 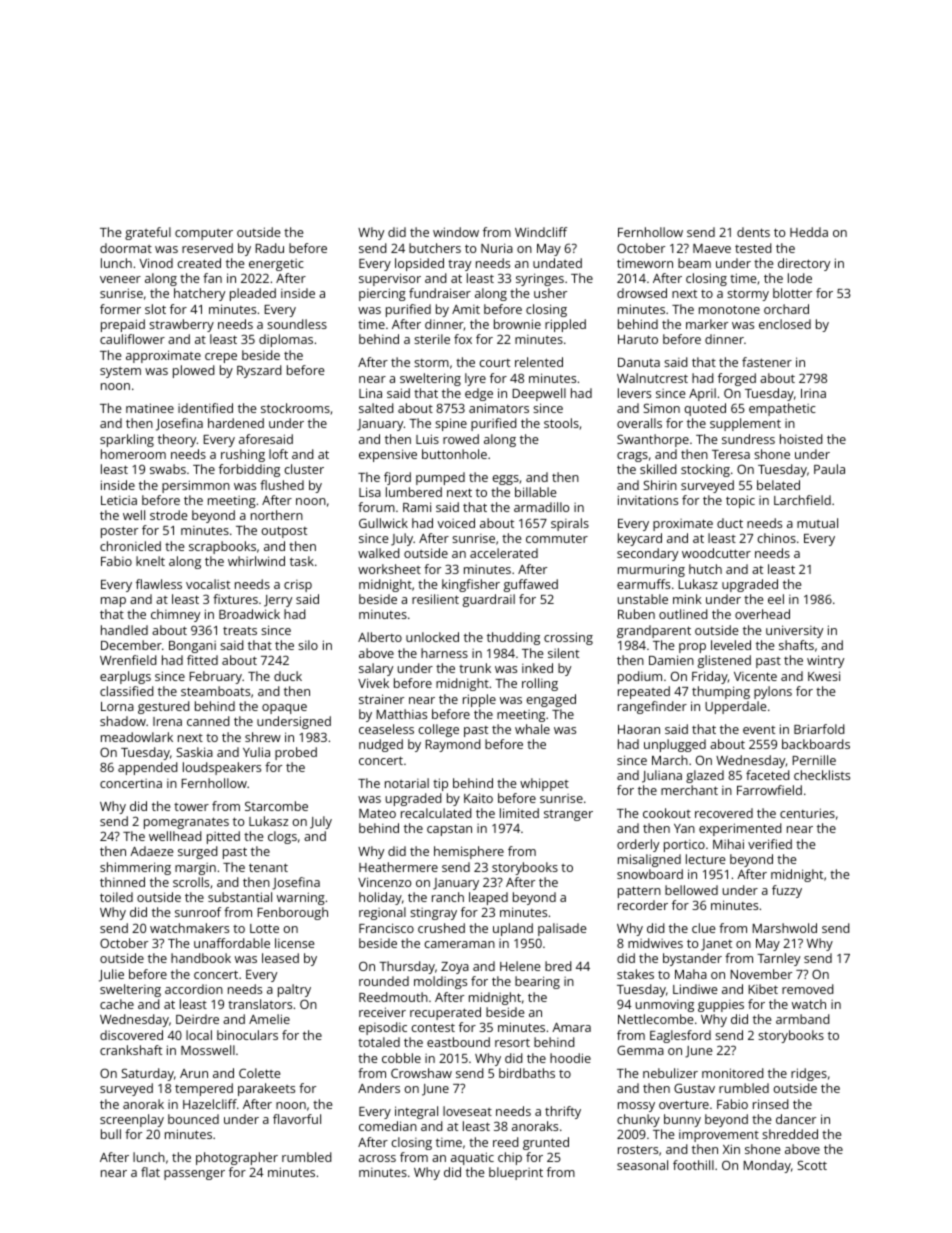 What do you see at coordinates (195, 869) in the document?
I see `margin` at bounding box center [195, 869].
